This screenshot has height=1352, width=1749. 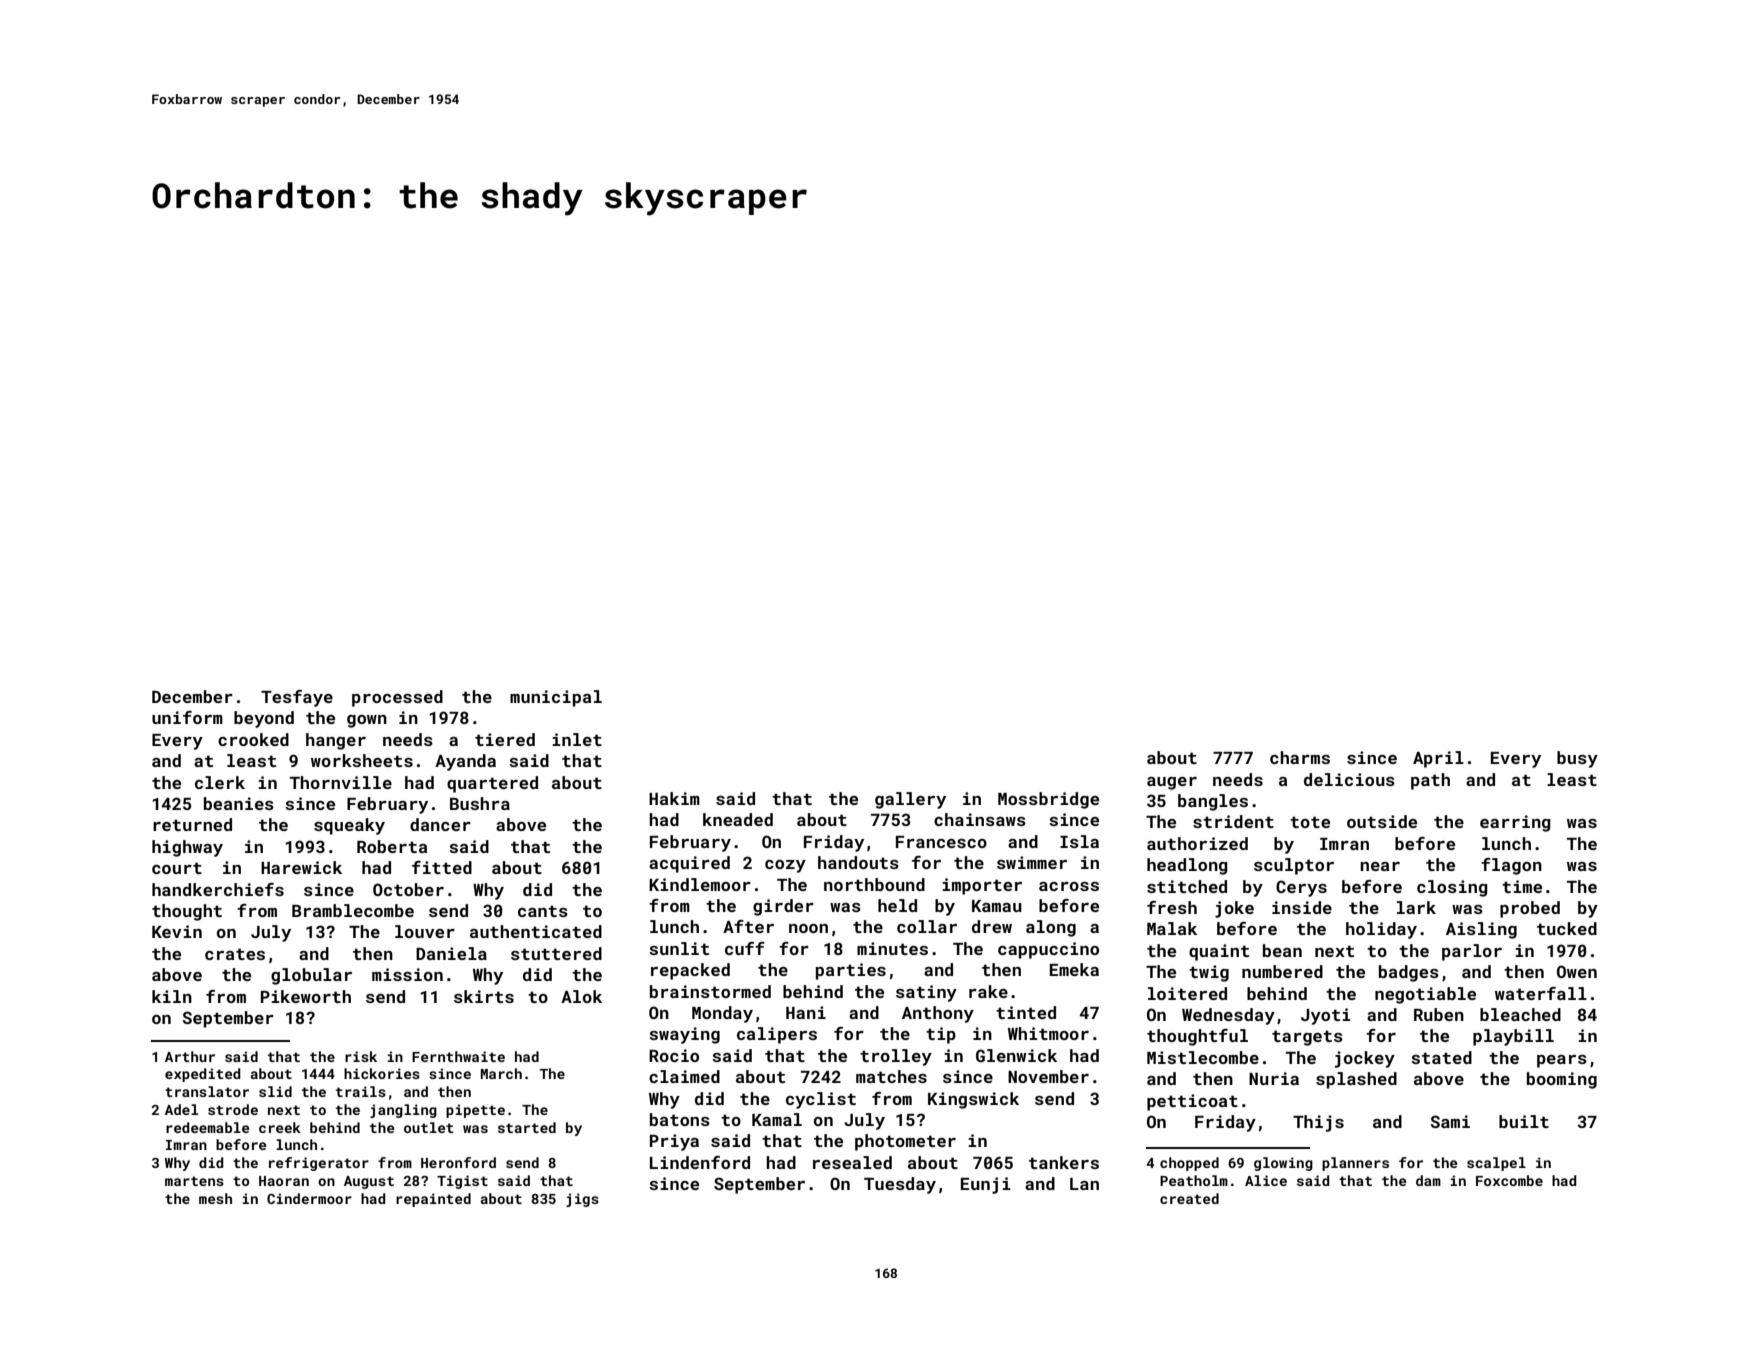 What do you see at coordinates (1356, 1080) in the screenshot?
I see `splashed` at bounding box center [1356, 1080].
